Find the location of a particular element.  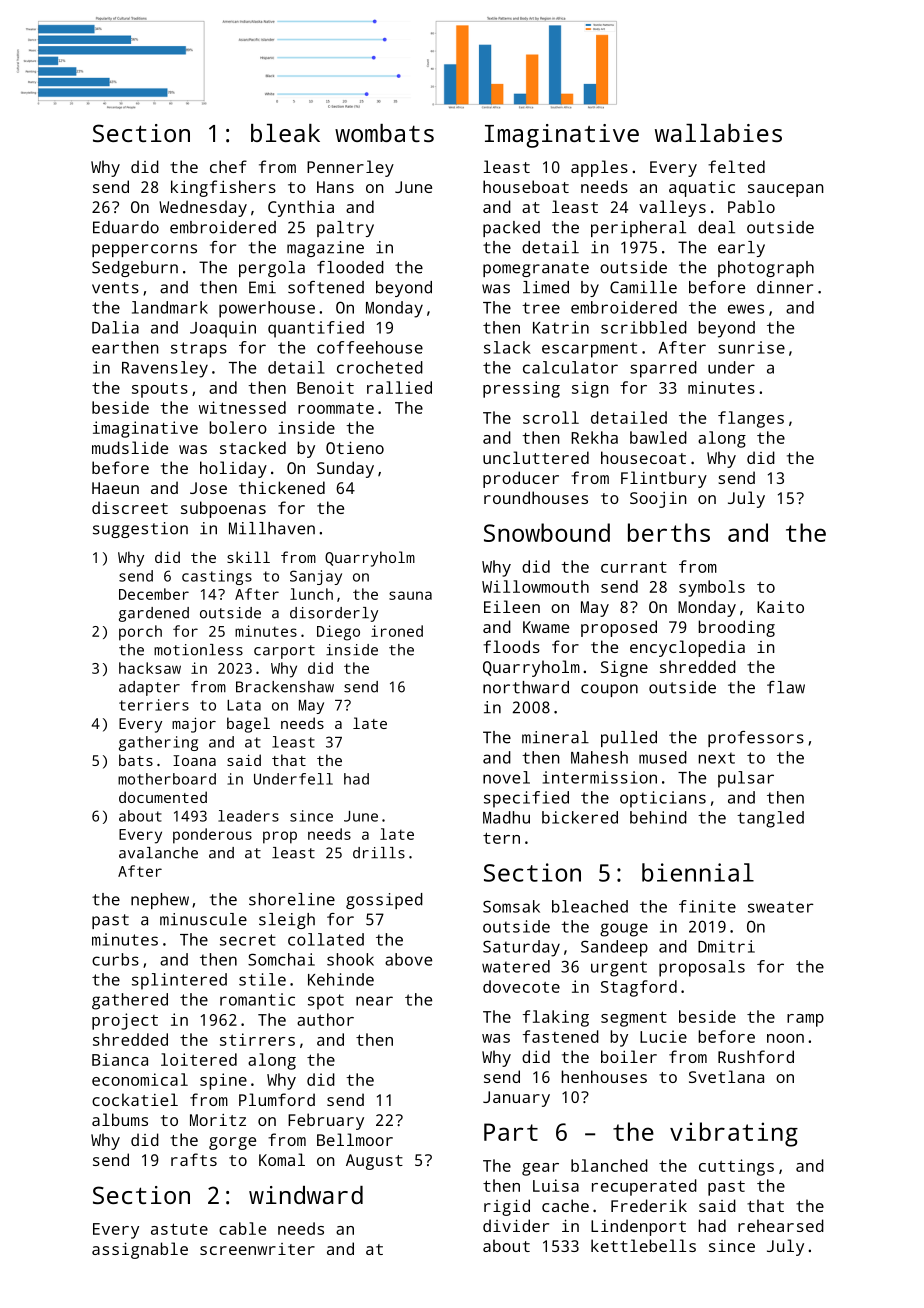

professors is located at coordinates (756, 739).
